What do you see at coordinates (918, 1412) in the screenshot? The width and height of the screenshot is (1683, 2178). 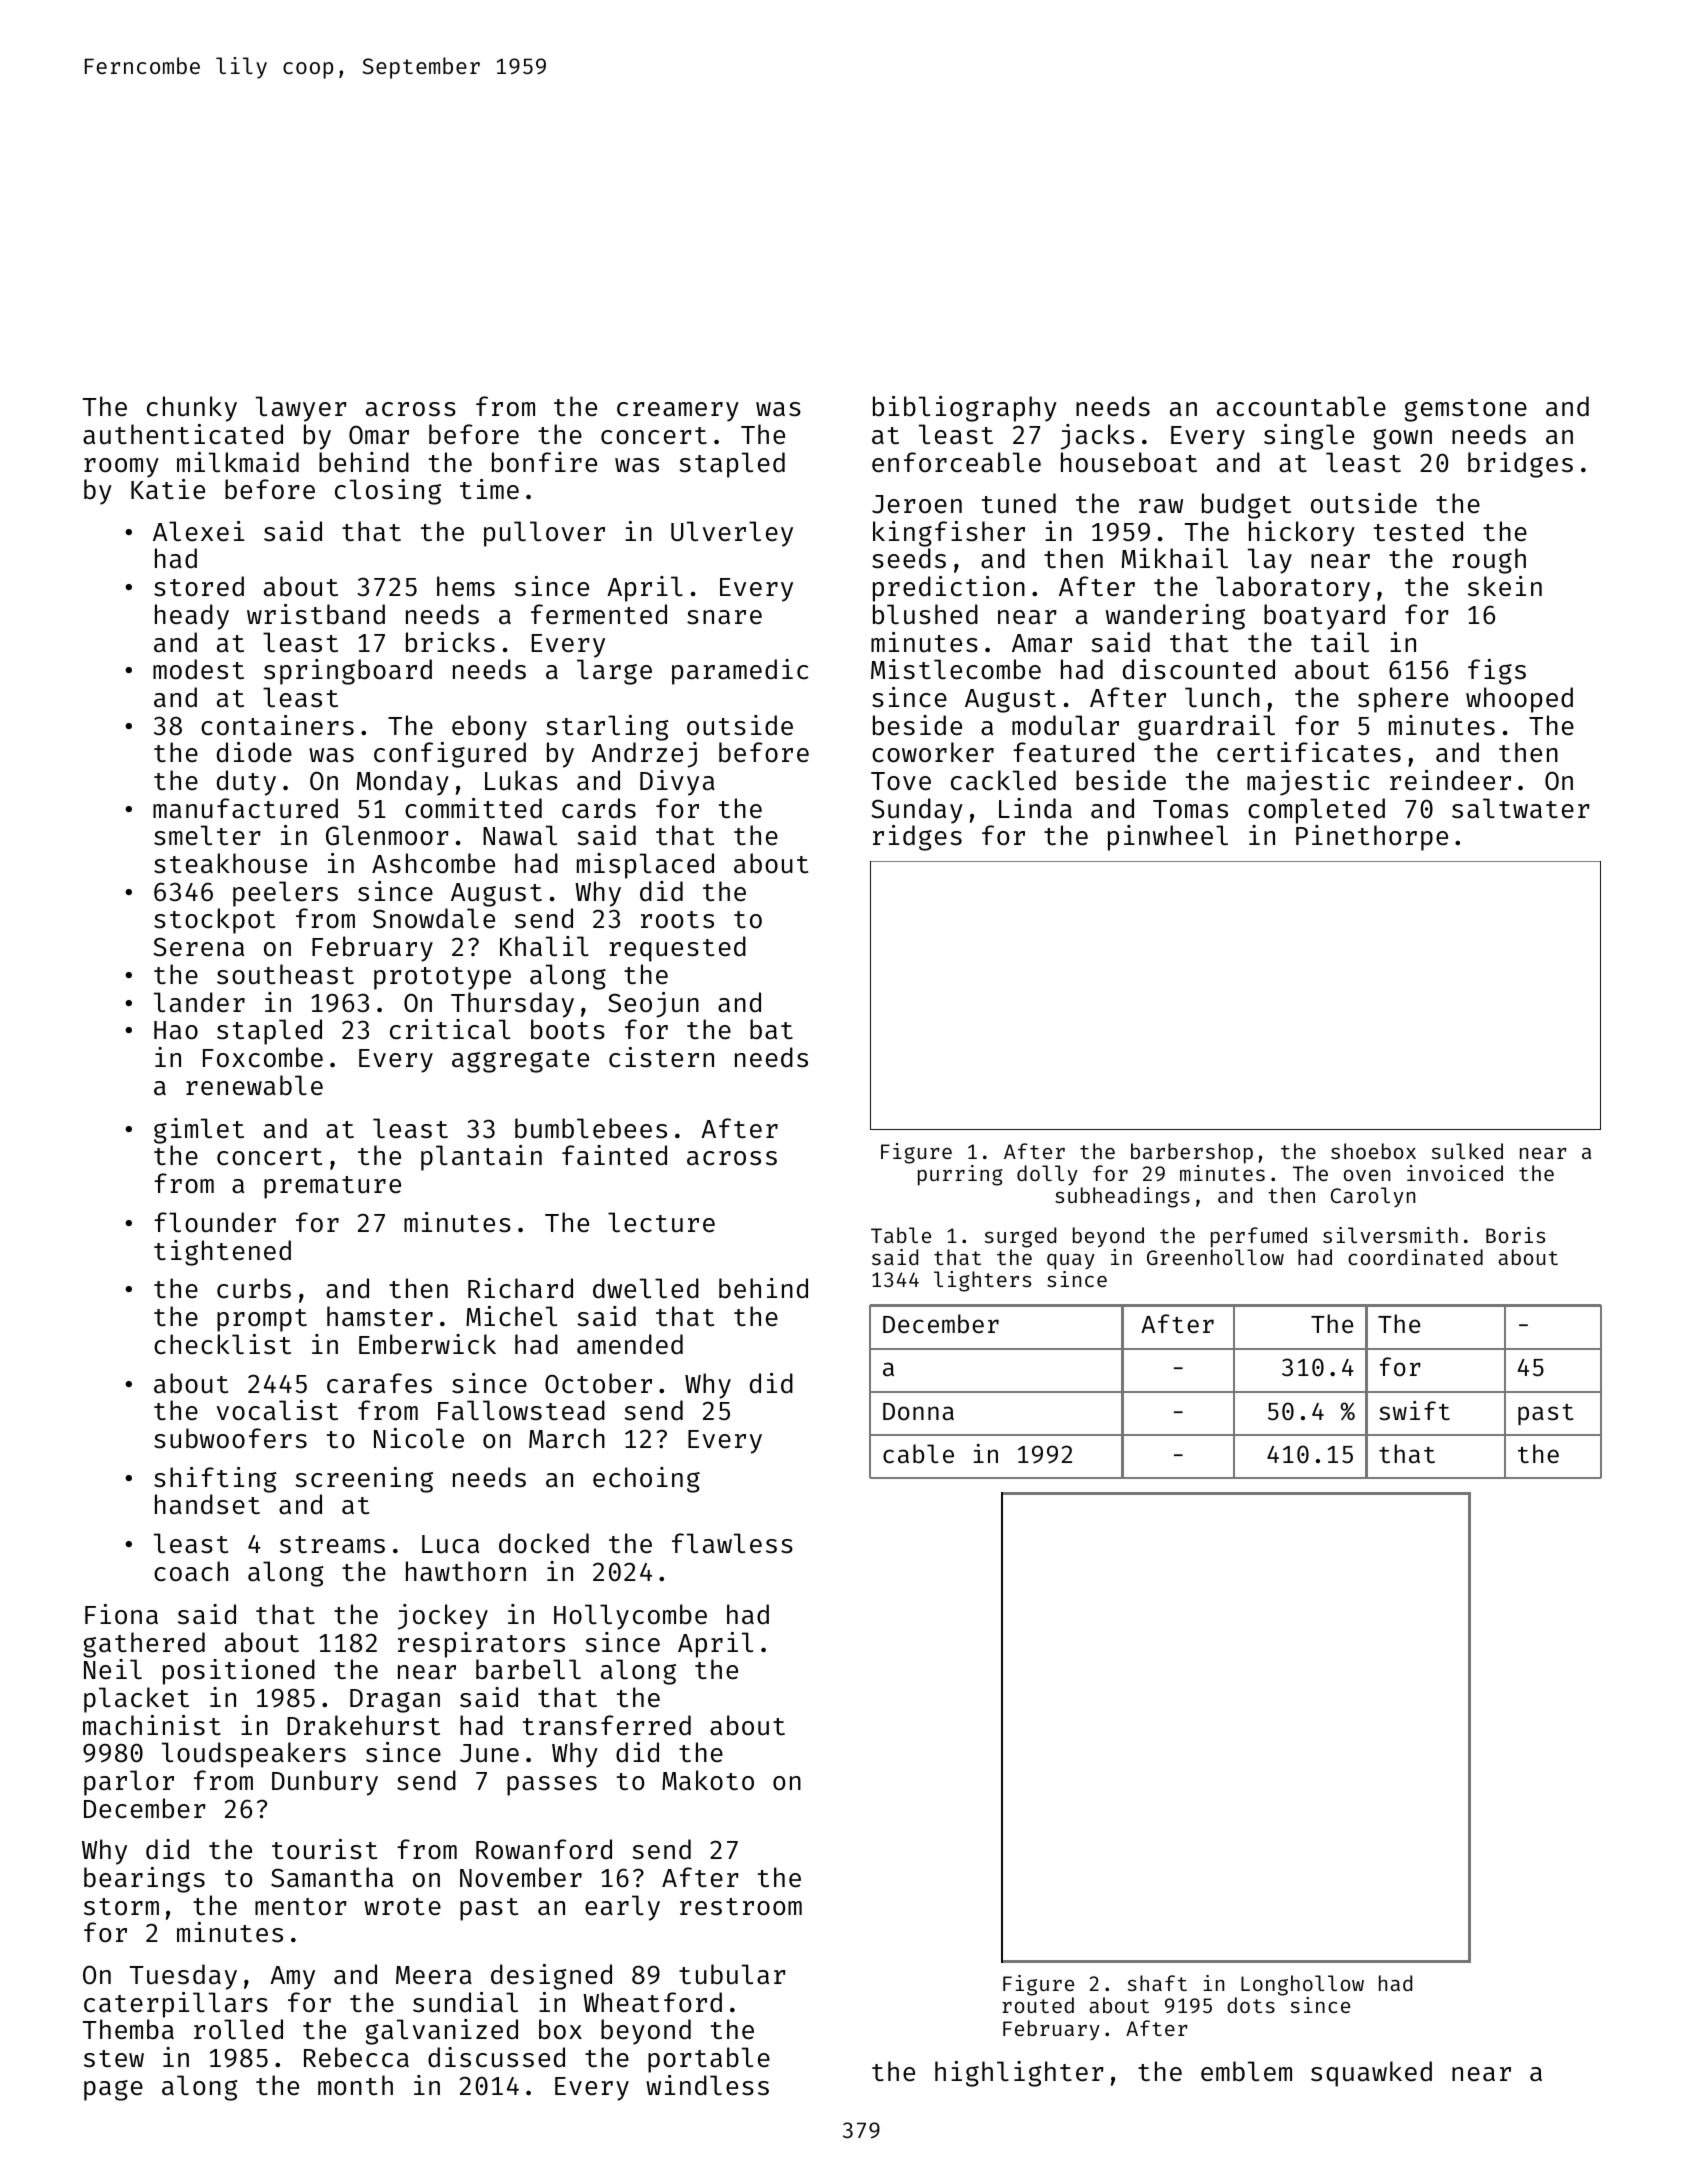 I see `Donna` at bounding box center [918, 1412].
